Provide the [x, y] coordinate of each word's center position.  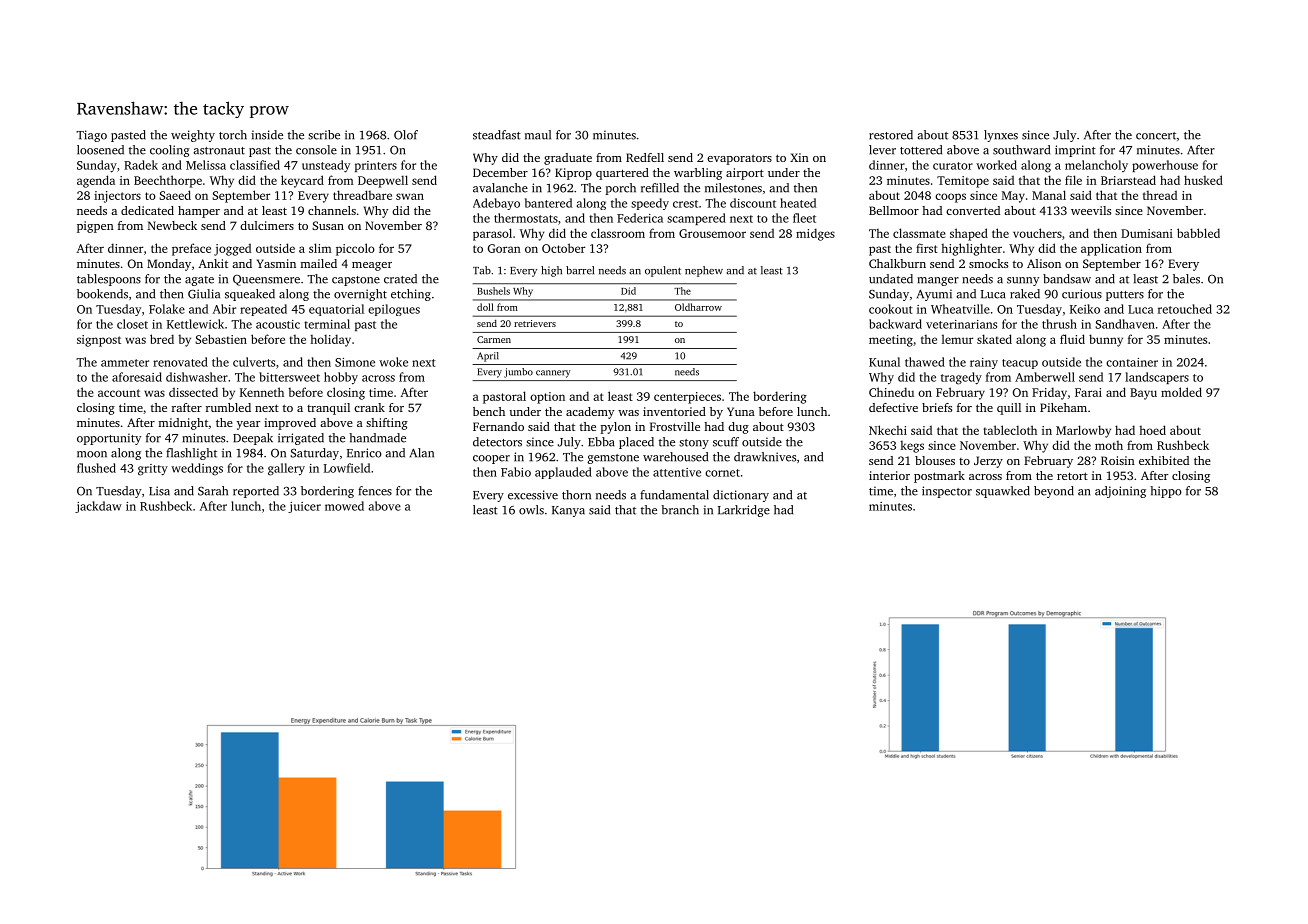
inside [267, 135]
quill [1009, 409]
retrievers [535, 323]
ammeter [125, 363]
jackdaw [98, 507]
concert [1156, 136]
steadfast [497, 135]
